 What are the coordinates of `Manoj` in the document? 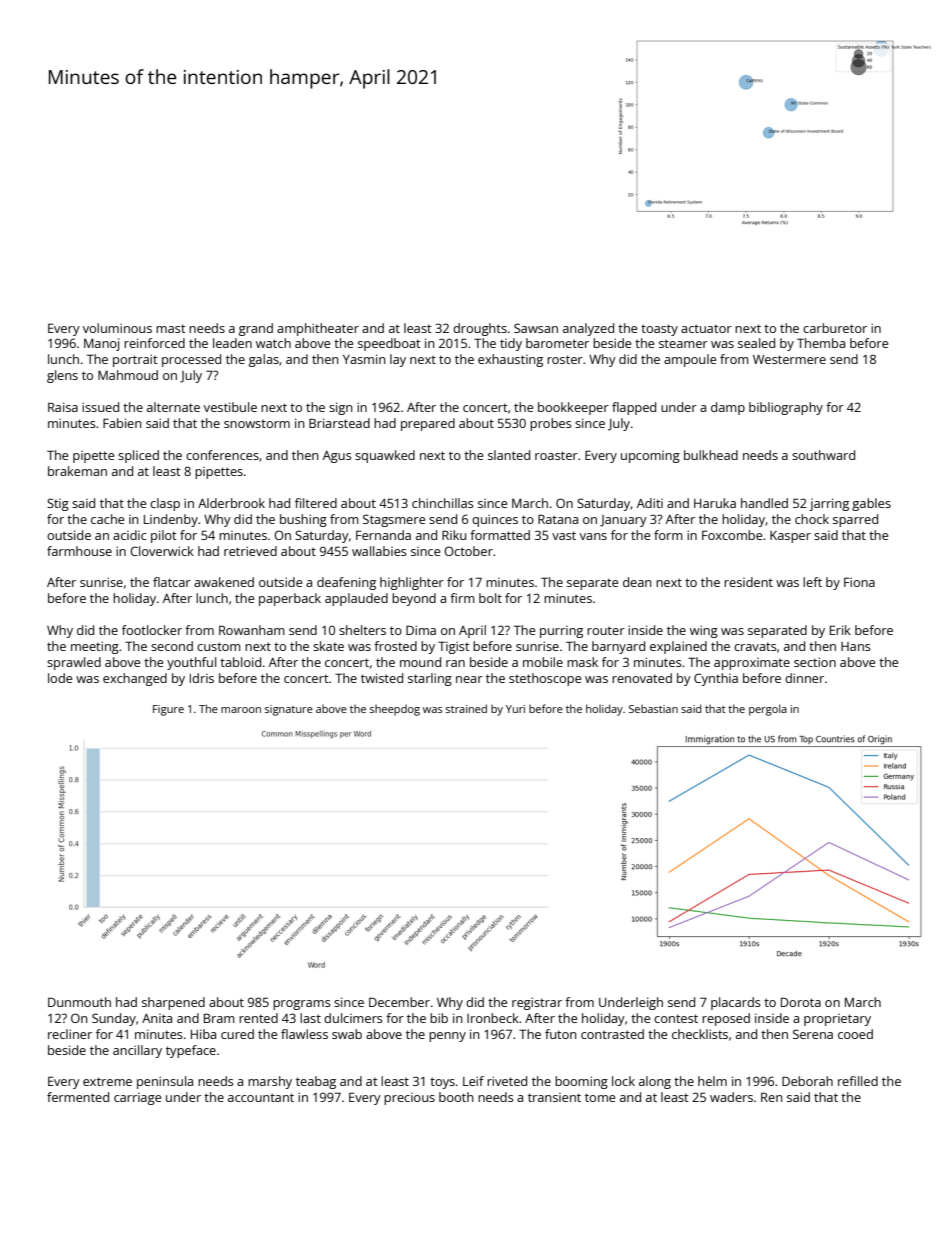 It's located at (101, 344).
